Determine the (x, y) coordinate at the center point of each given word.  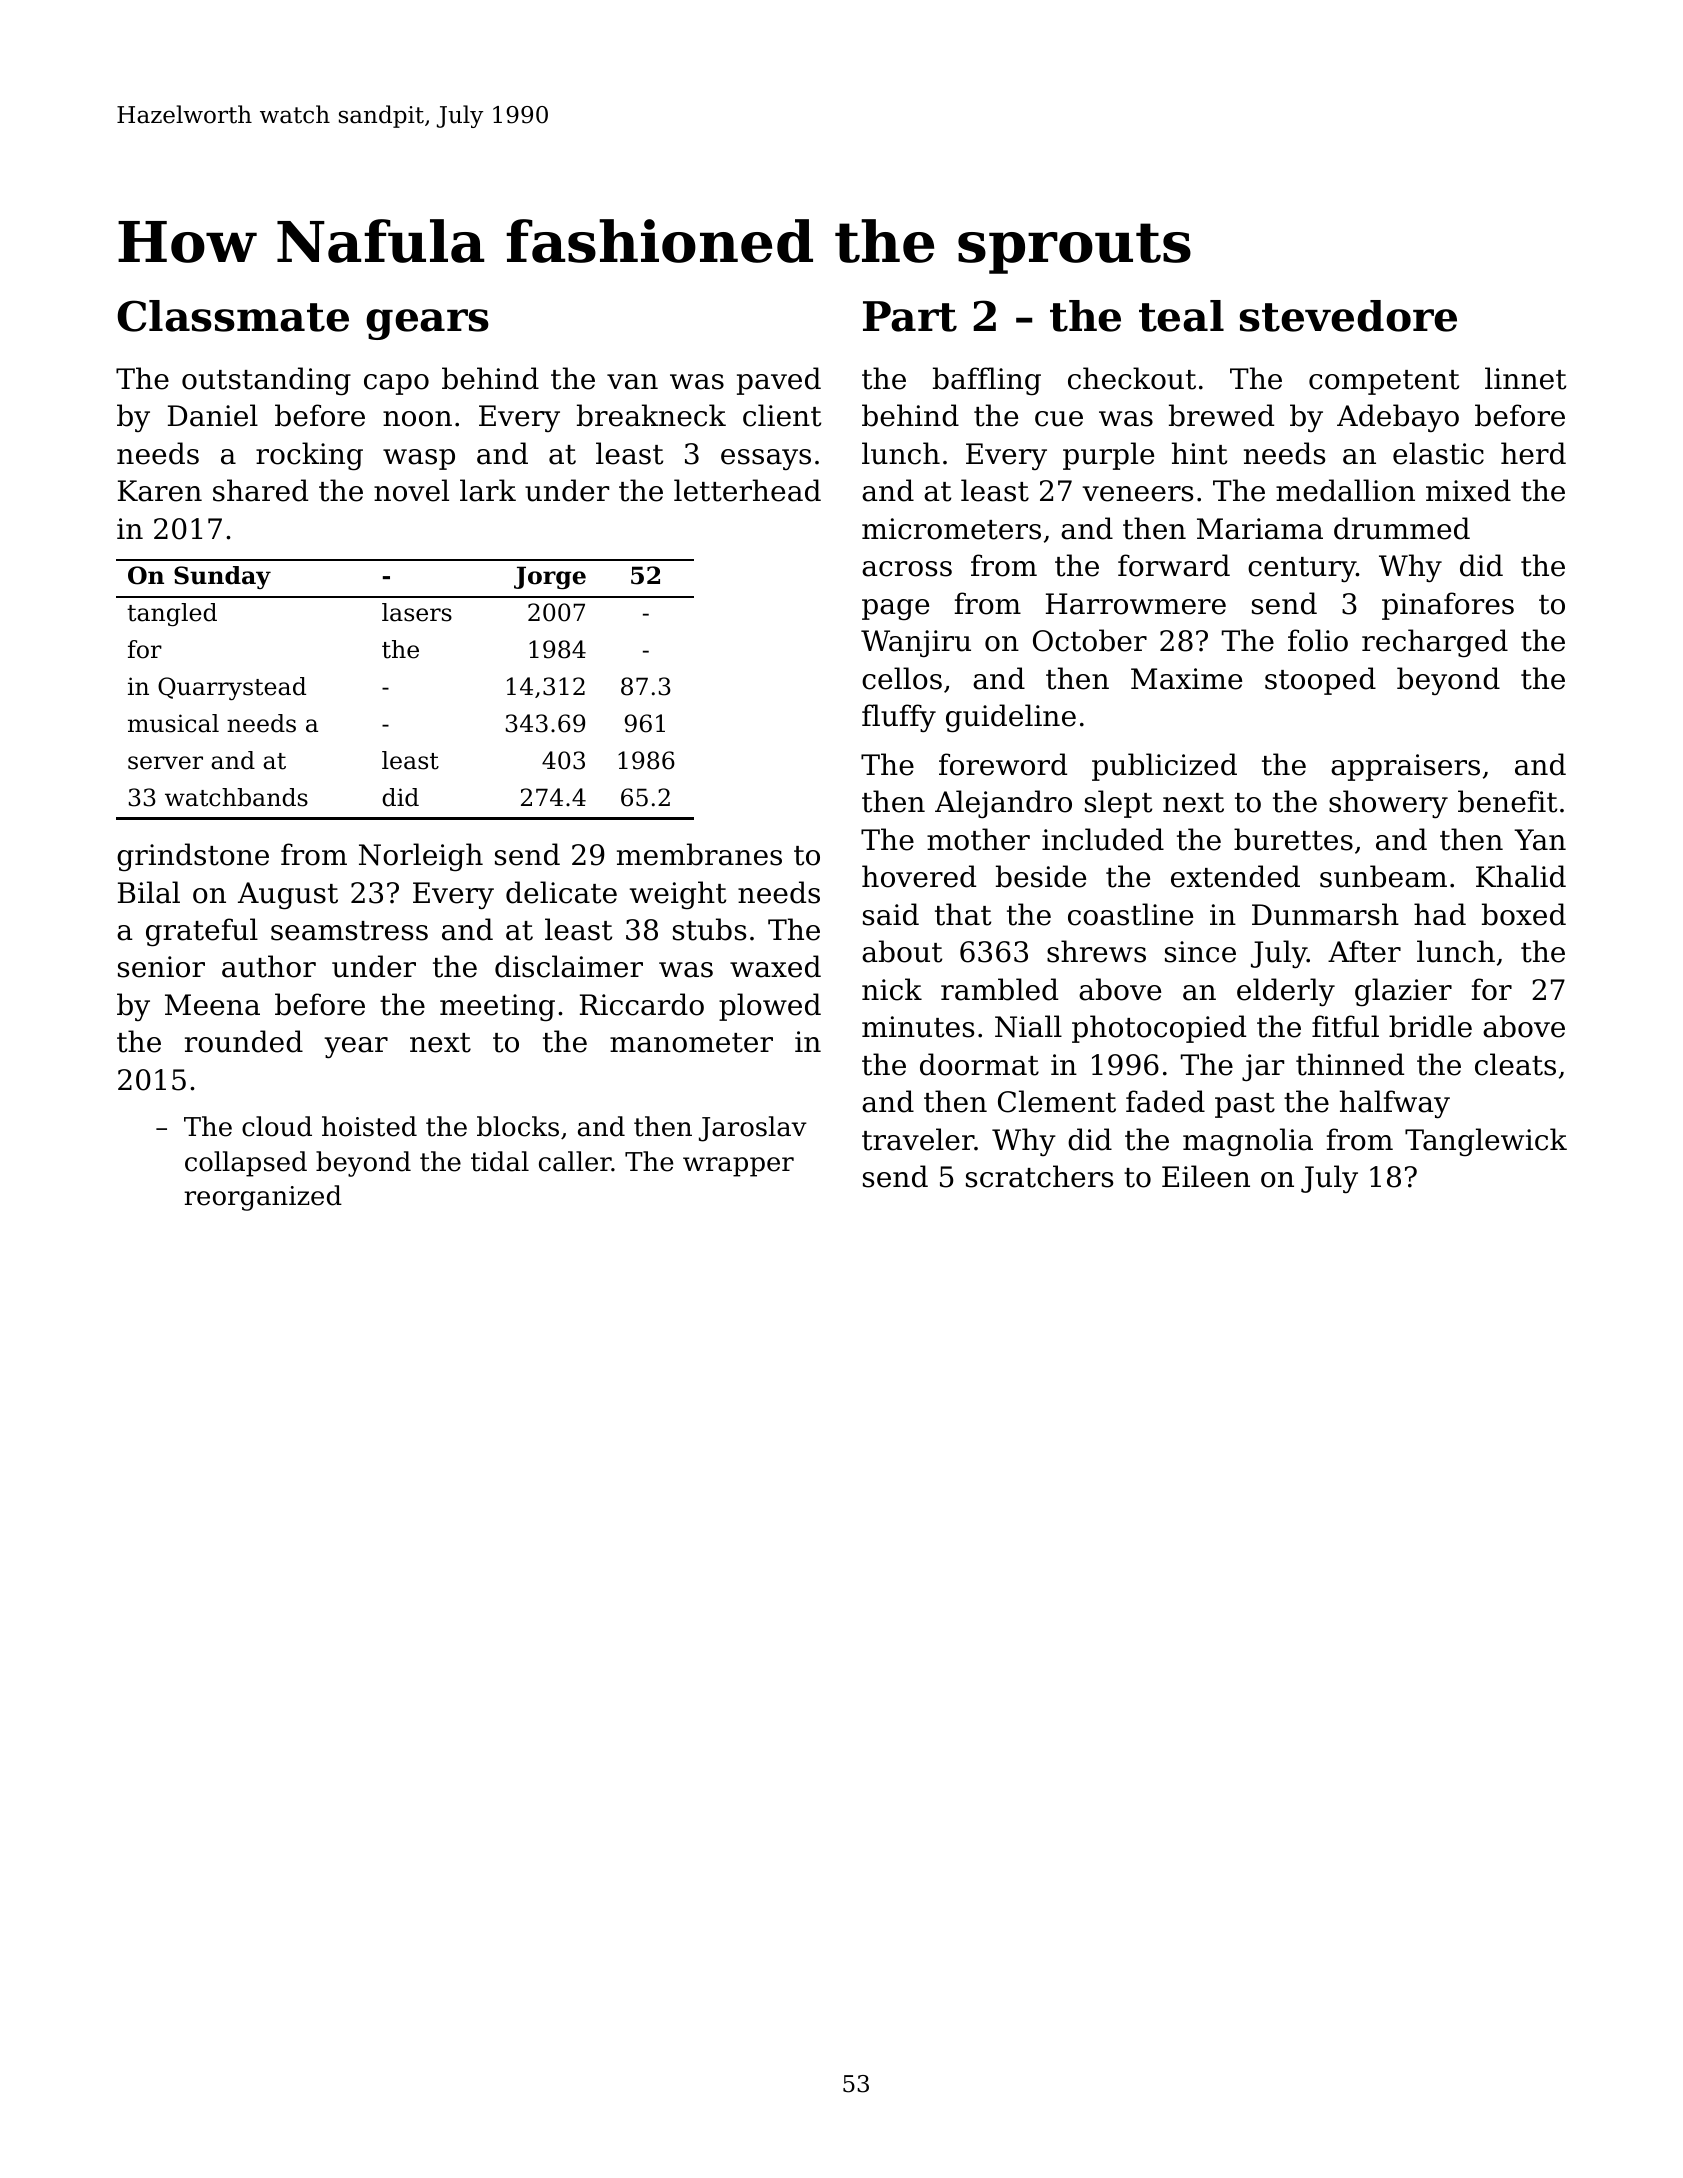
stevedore (1348, 316)
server (165, 763)
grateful (202, 932)
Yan (1540, 840)
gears (427, 324)
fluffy (899, 718)
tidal (500, 1161)
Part (910, 316)
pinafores (1448, 606)
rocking (309, 456)
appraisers (1405, 767)
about (902, 951)
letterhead (747, 490)
